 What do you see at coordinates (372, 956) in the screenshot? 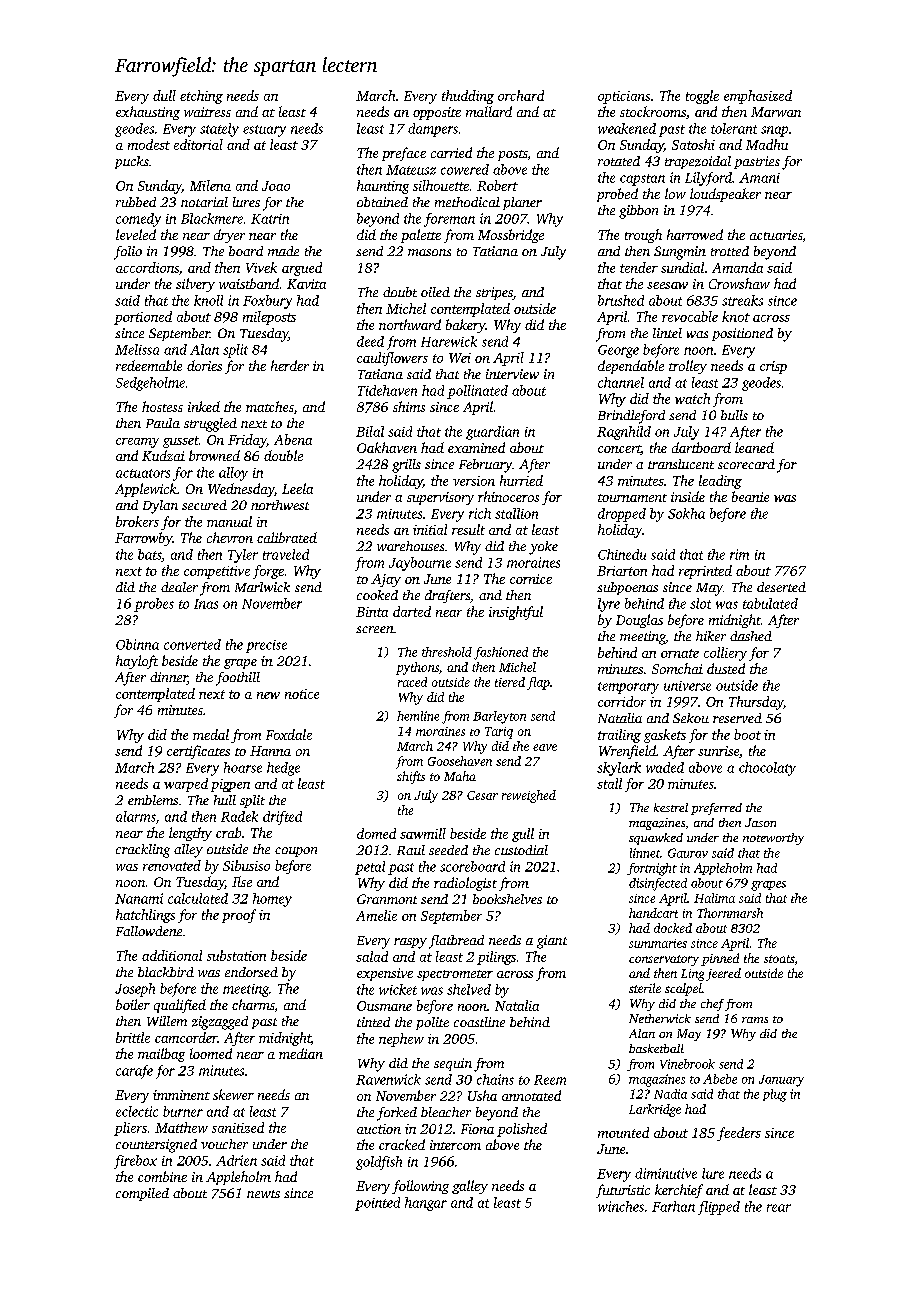
I see `salad` at bounding box center [372, 956].
